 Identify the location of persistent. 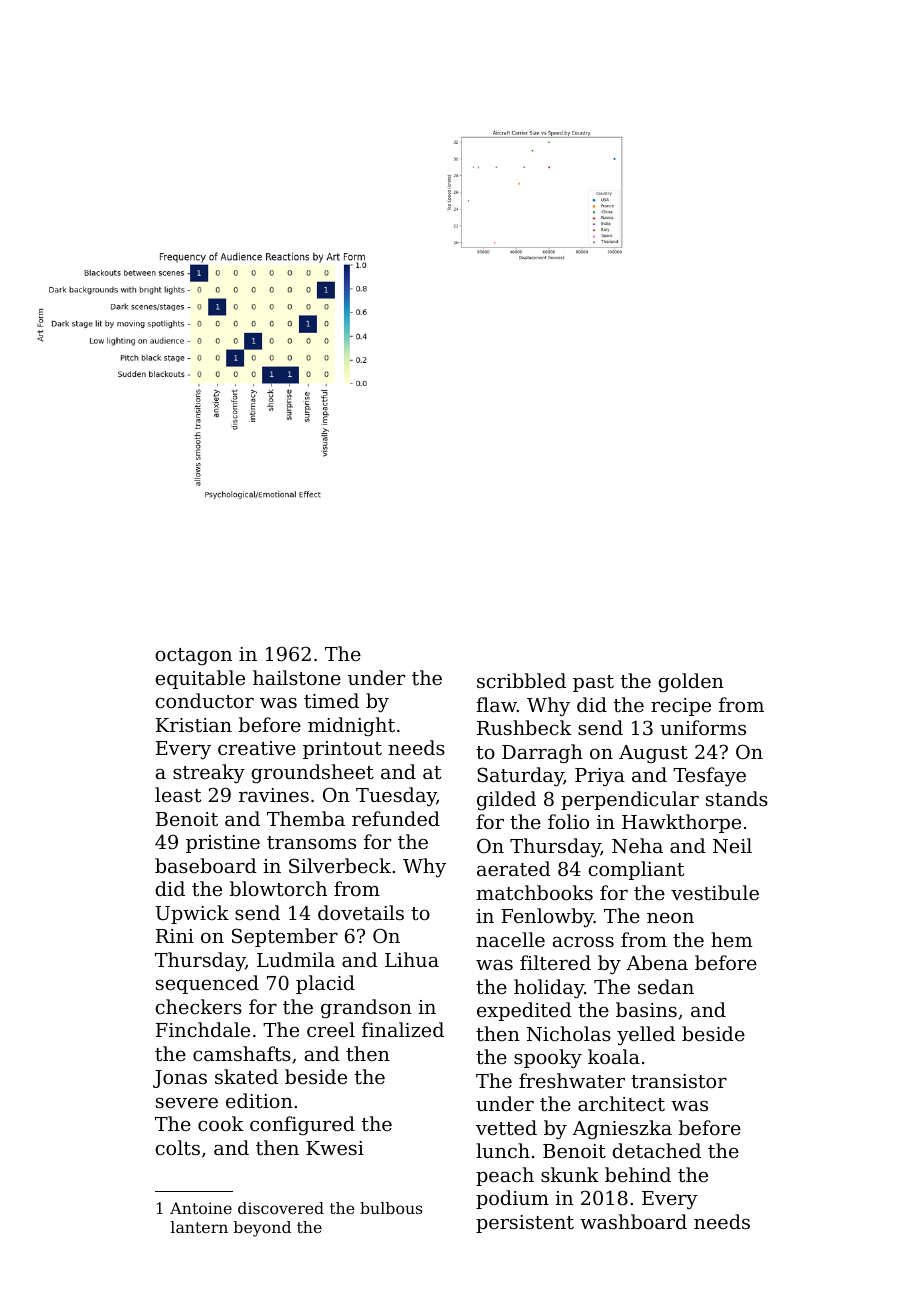
(525, 1224).
